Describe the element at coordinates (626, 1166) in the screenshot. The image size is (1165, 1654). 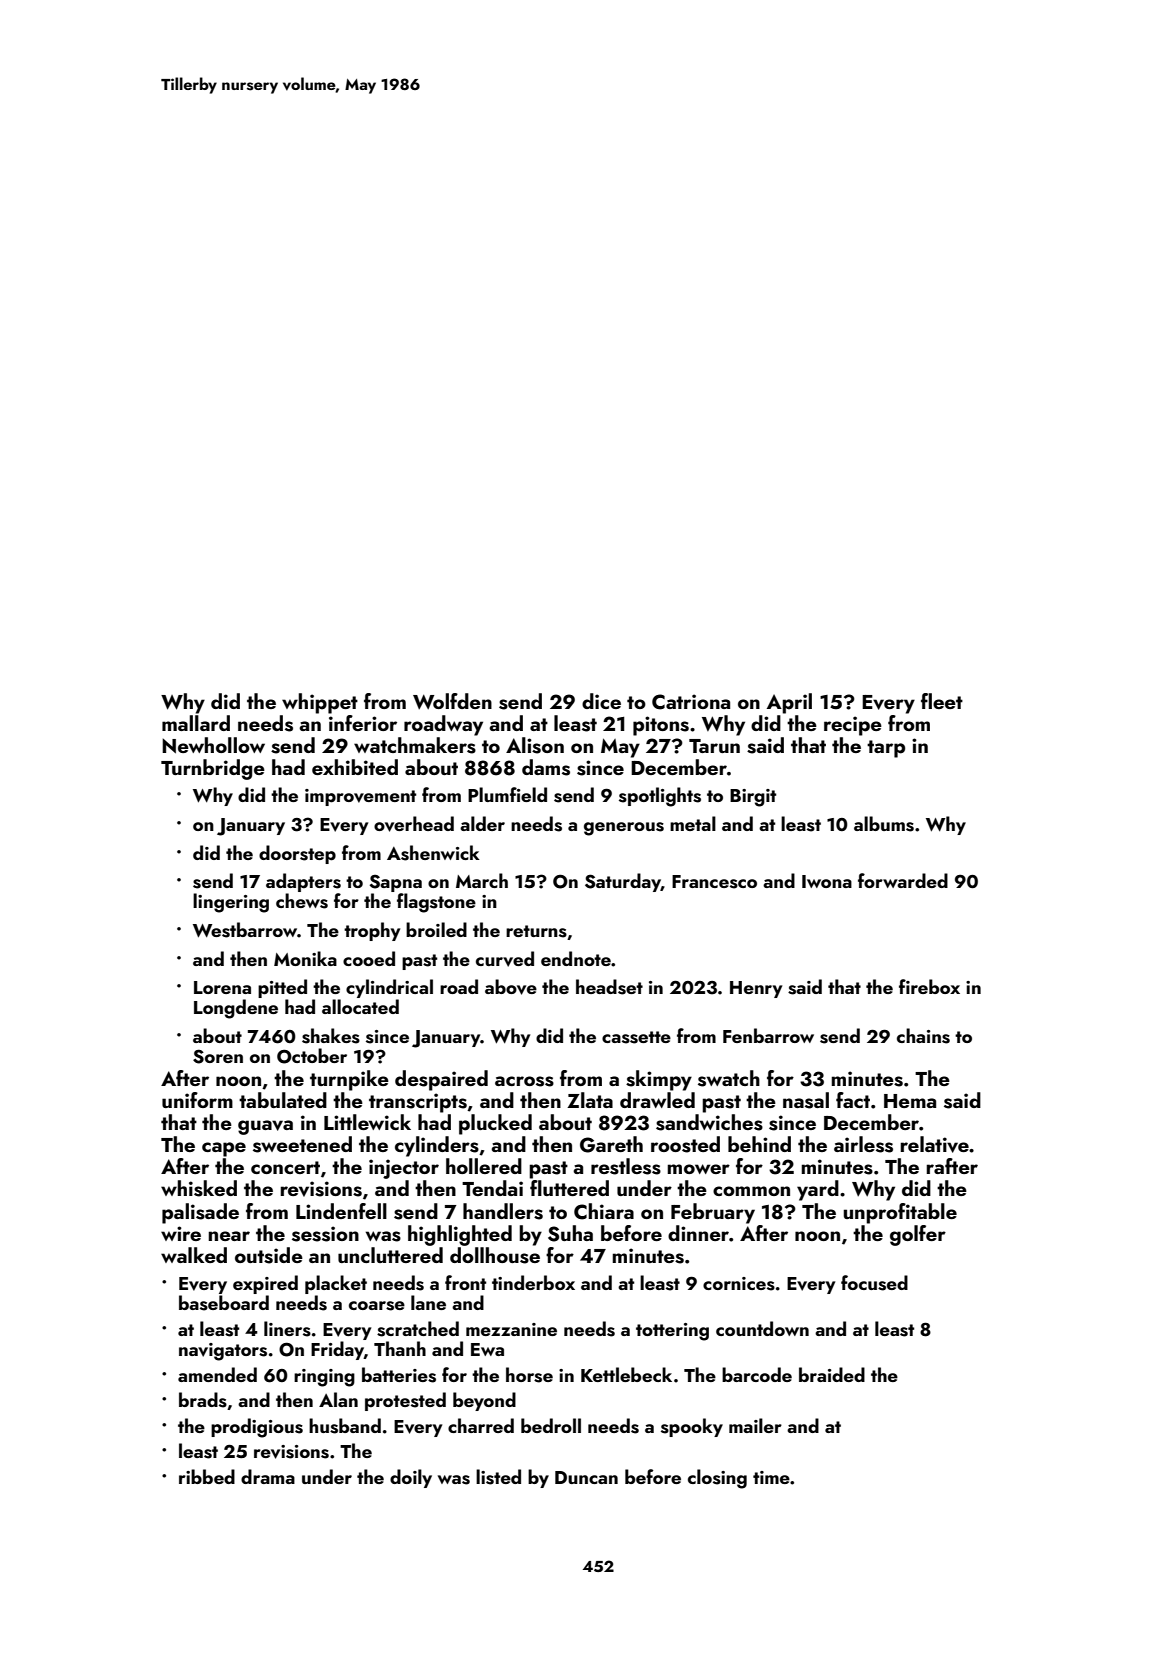
I see `restless` at that location.
